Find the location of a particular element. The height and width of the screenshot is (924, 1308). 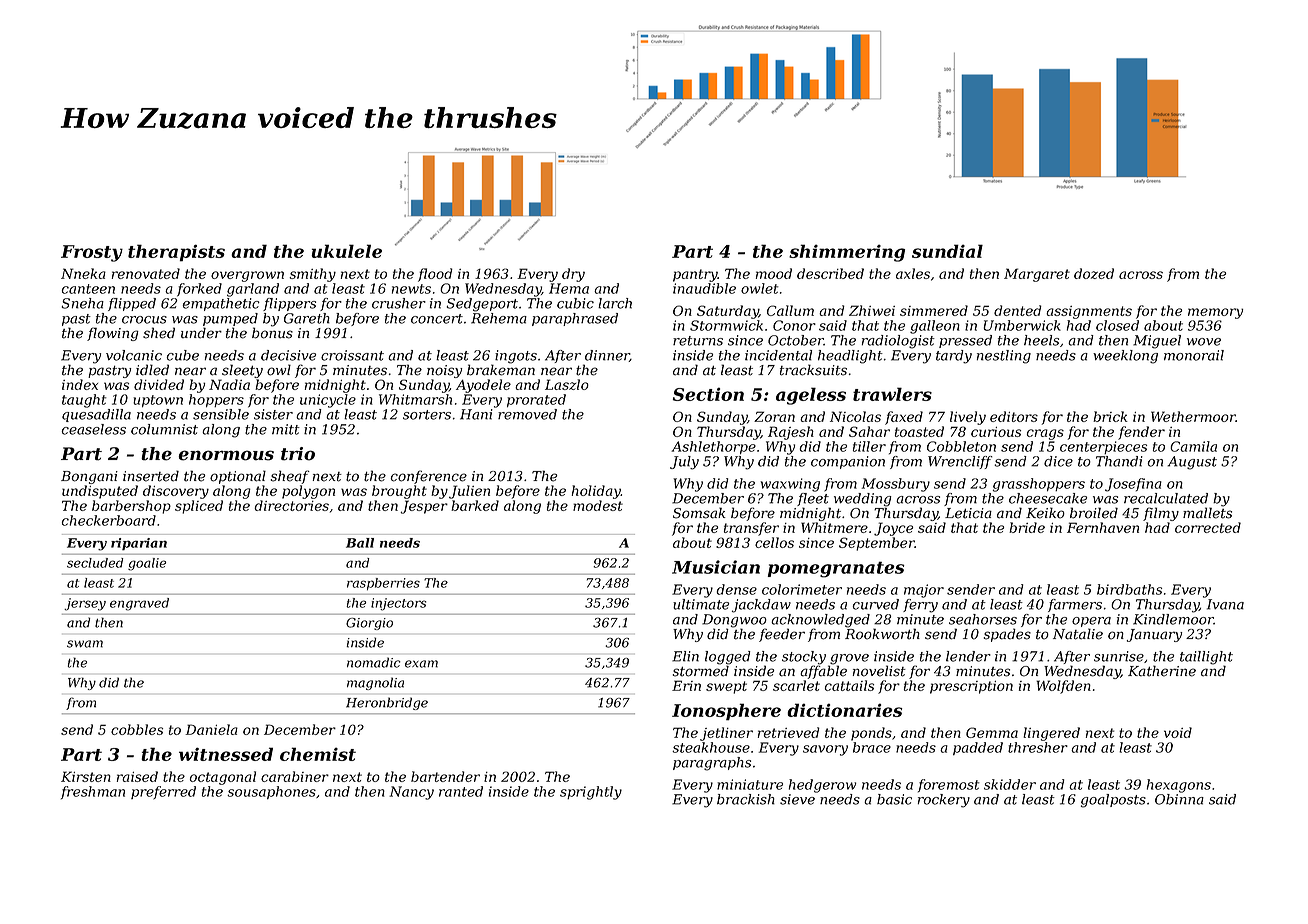

riparian is located at coordinates (139, 544).
